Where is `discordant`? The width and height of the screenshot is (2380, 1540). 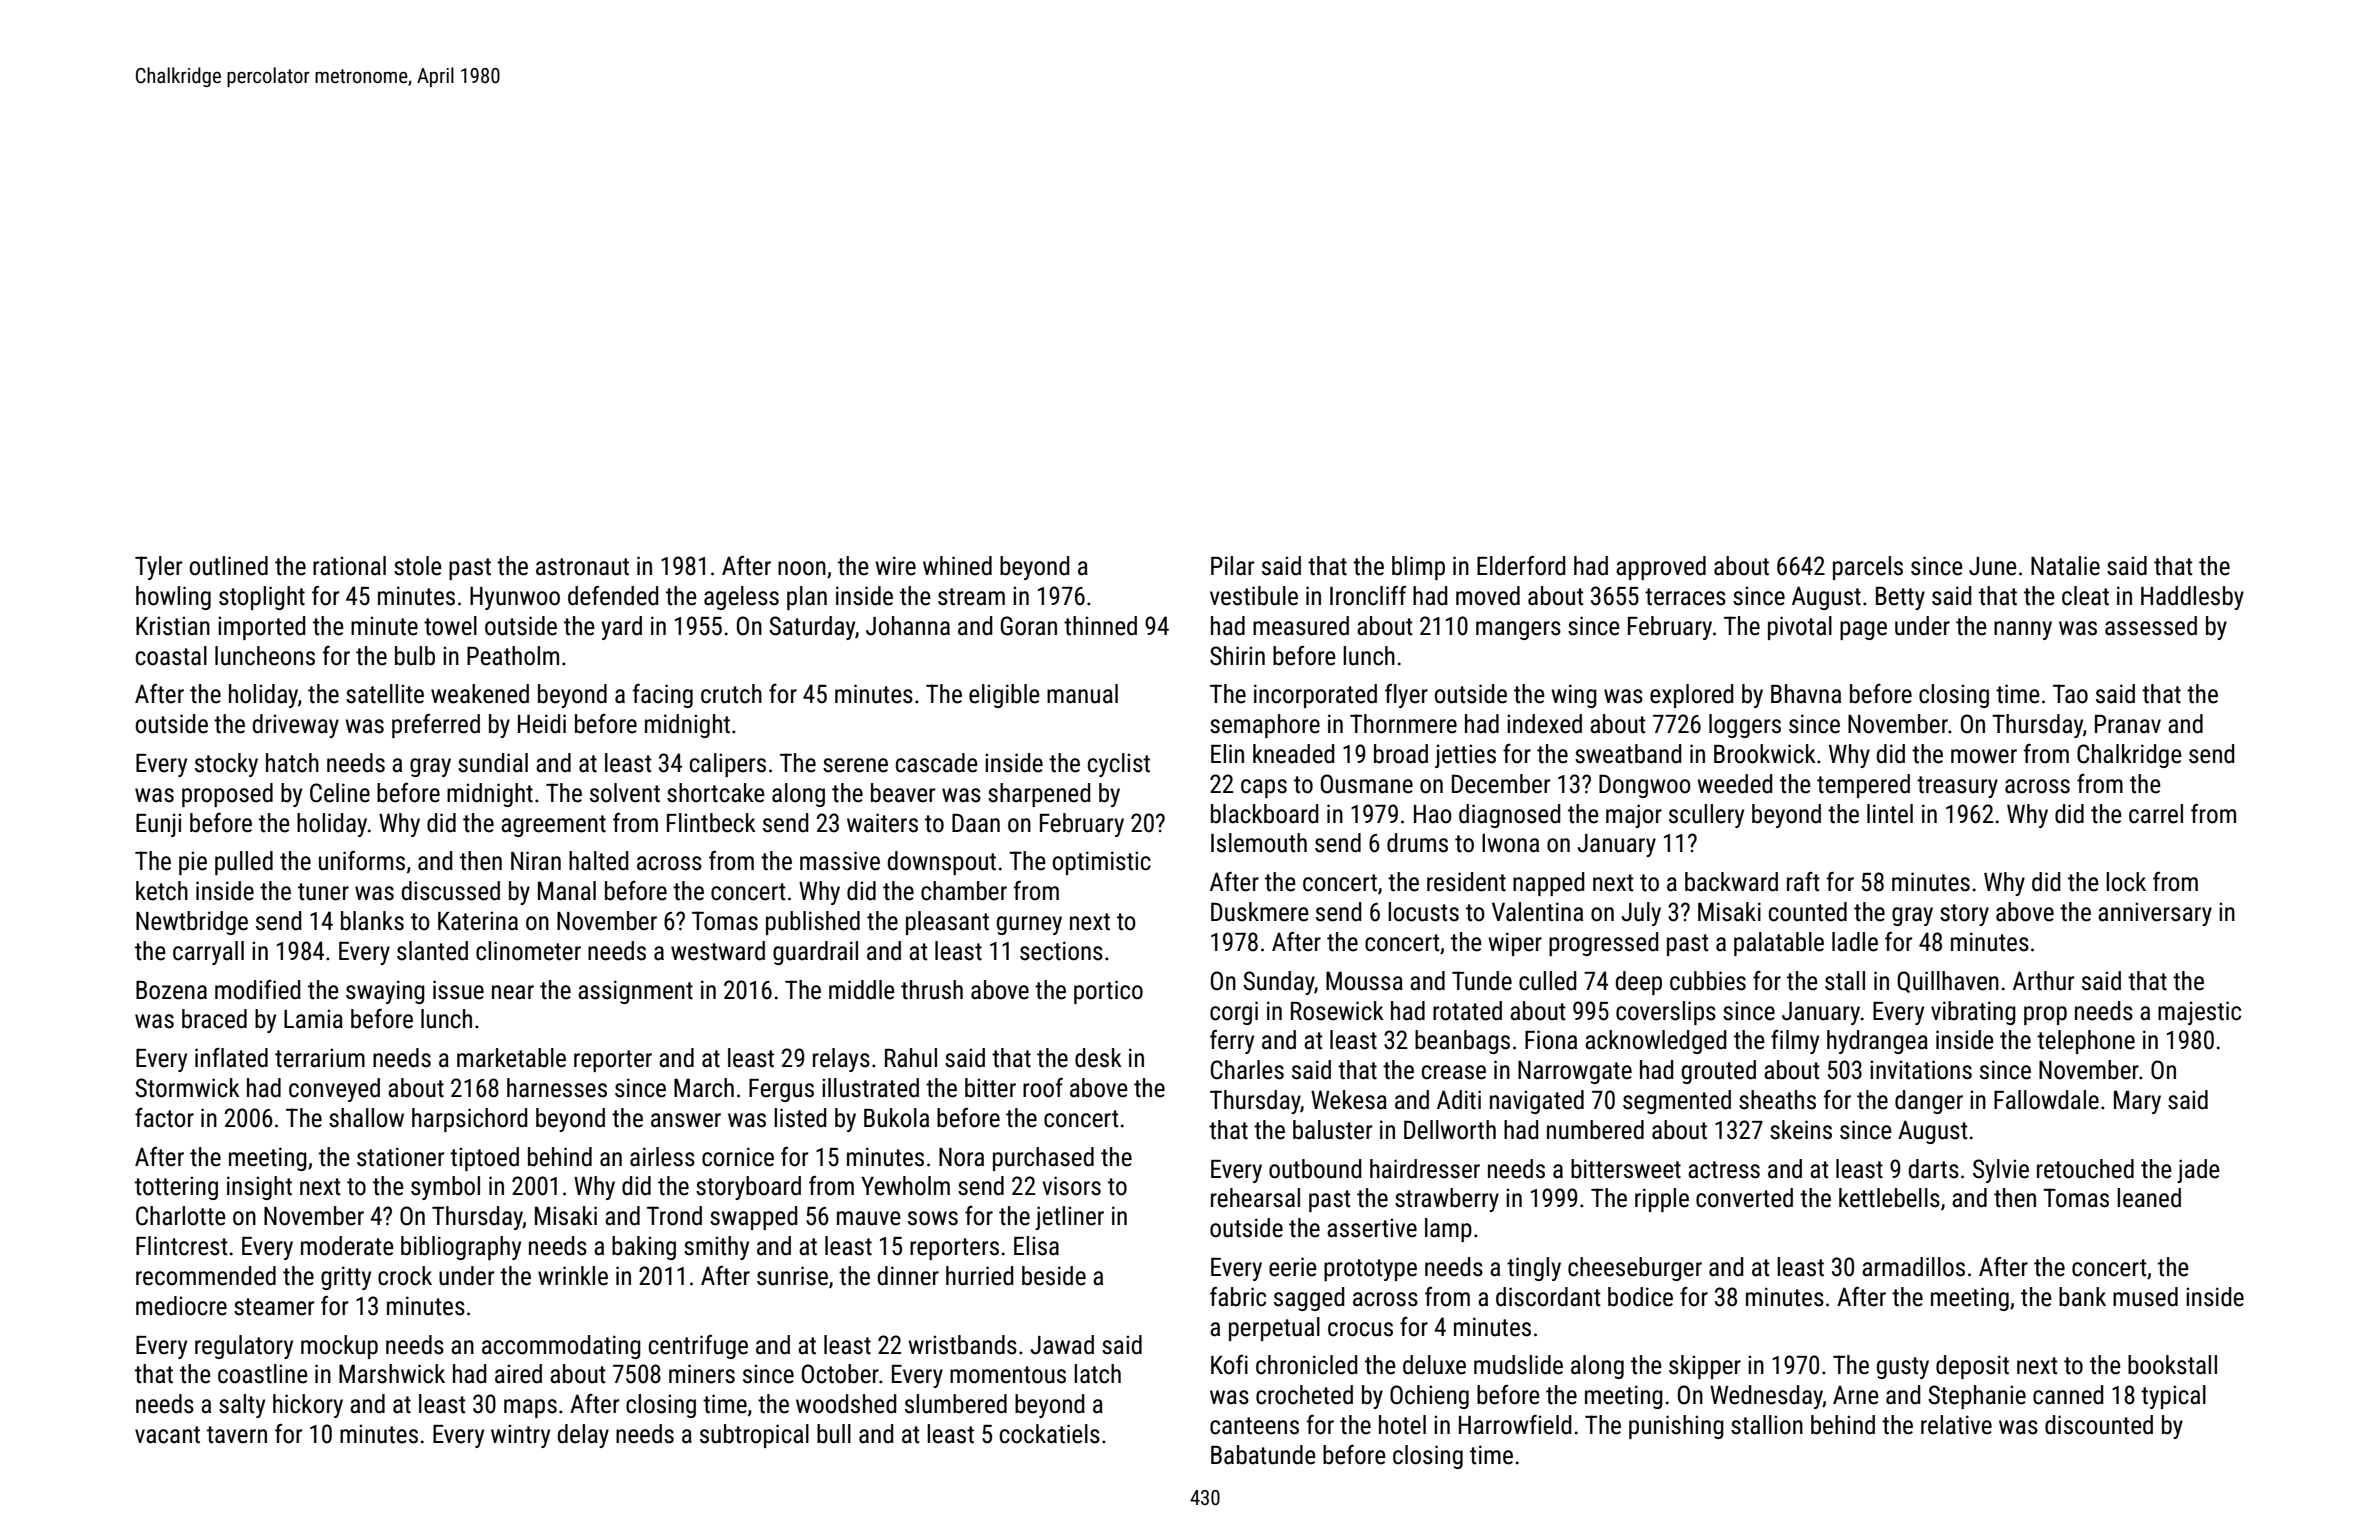 discordant is located at coordinates (1548, 1297).
